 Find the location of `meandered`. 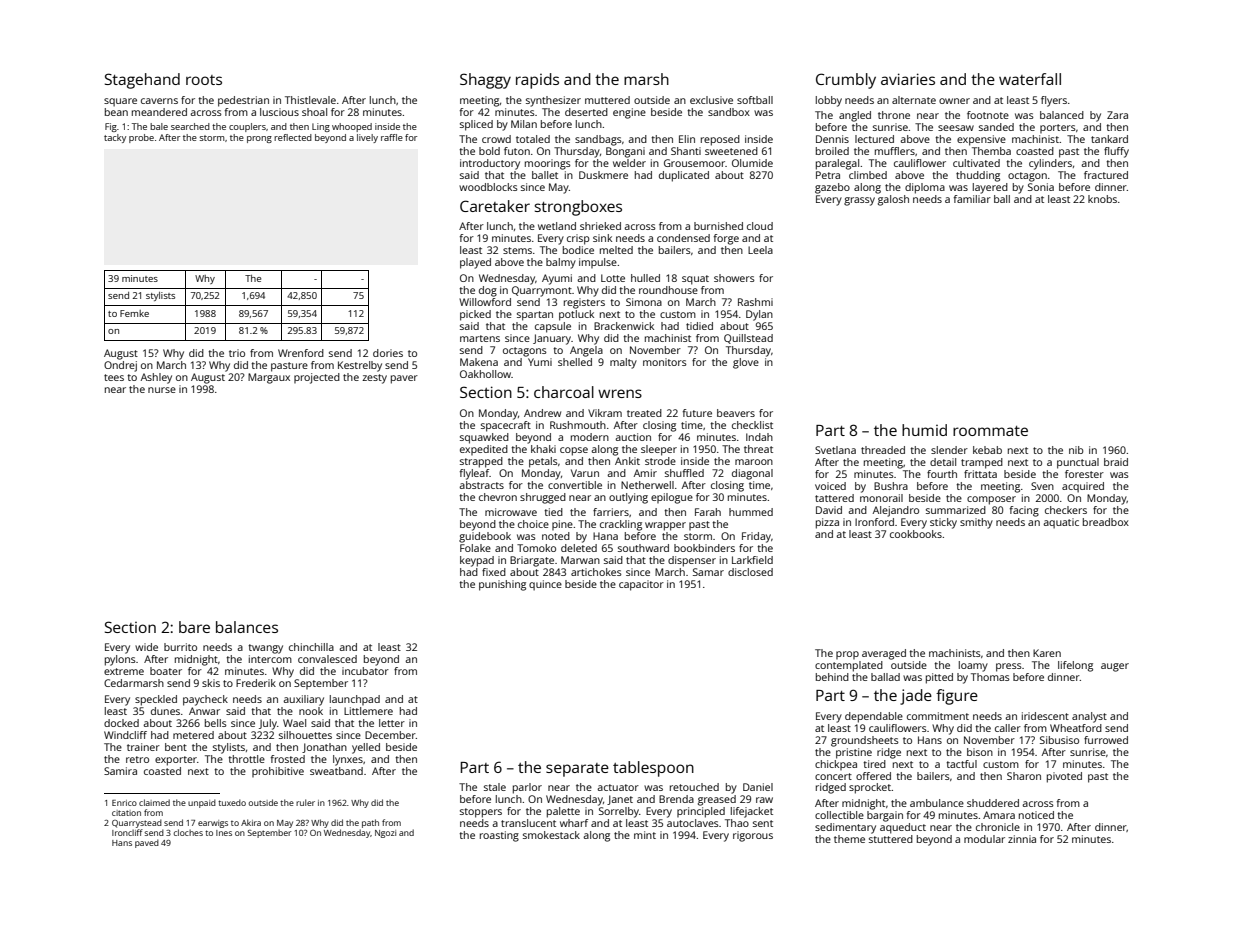

meandered is located at coordinates (159, 112).
